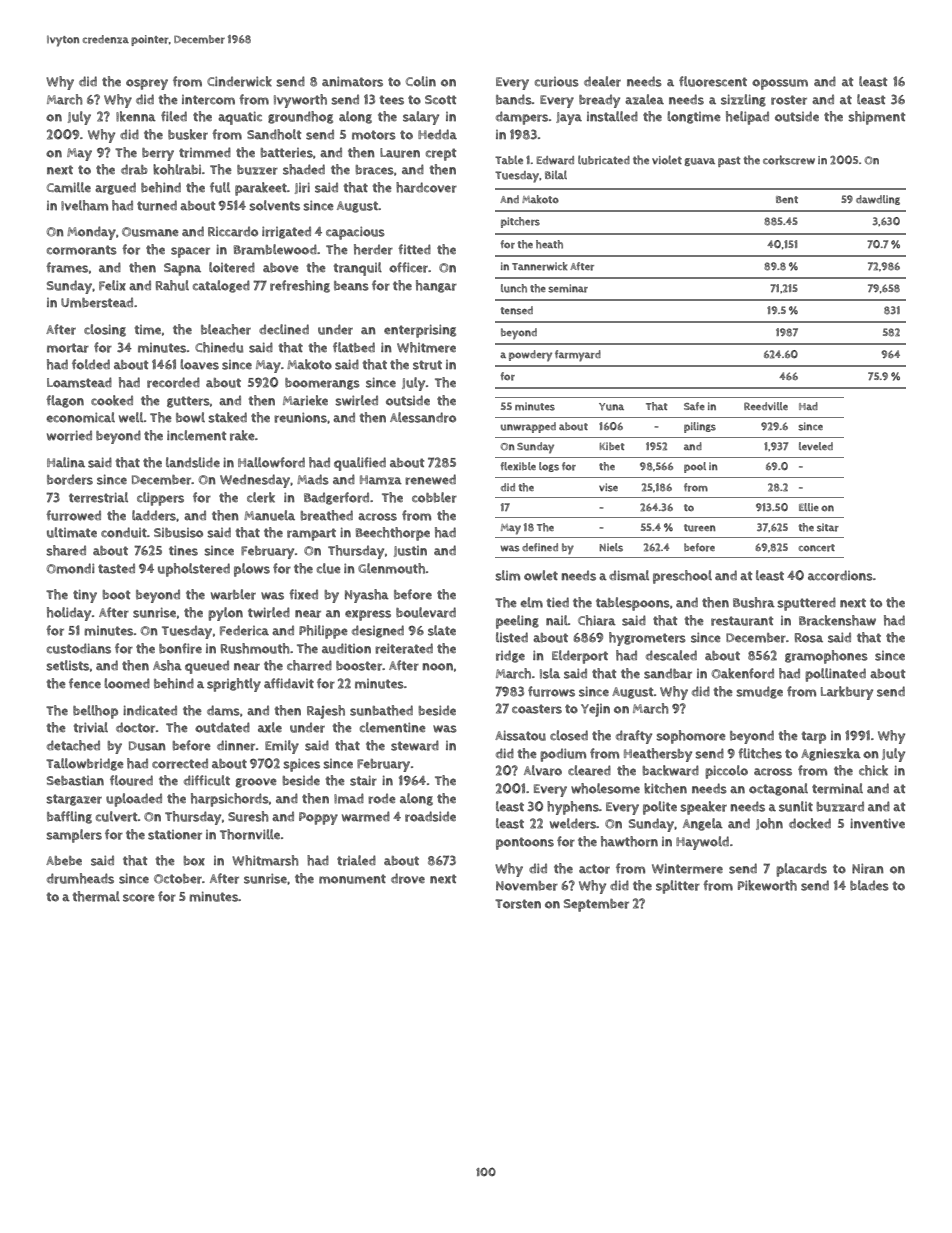 The width and height of the screenshot is (952, 1233). Describe the element at coordinates (816, 548) in the screenshot. I see `concert` at that location.
